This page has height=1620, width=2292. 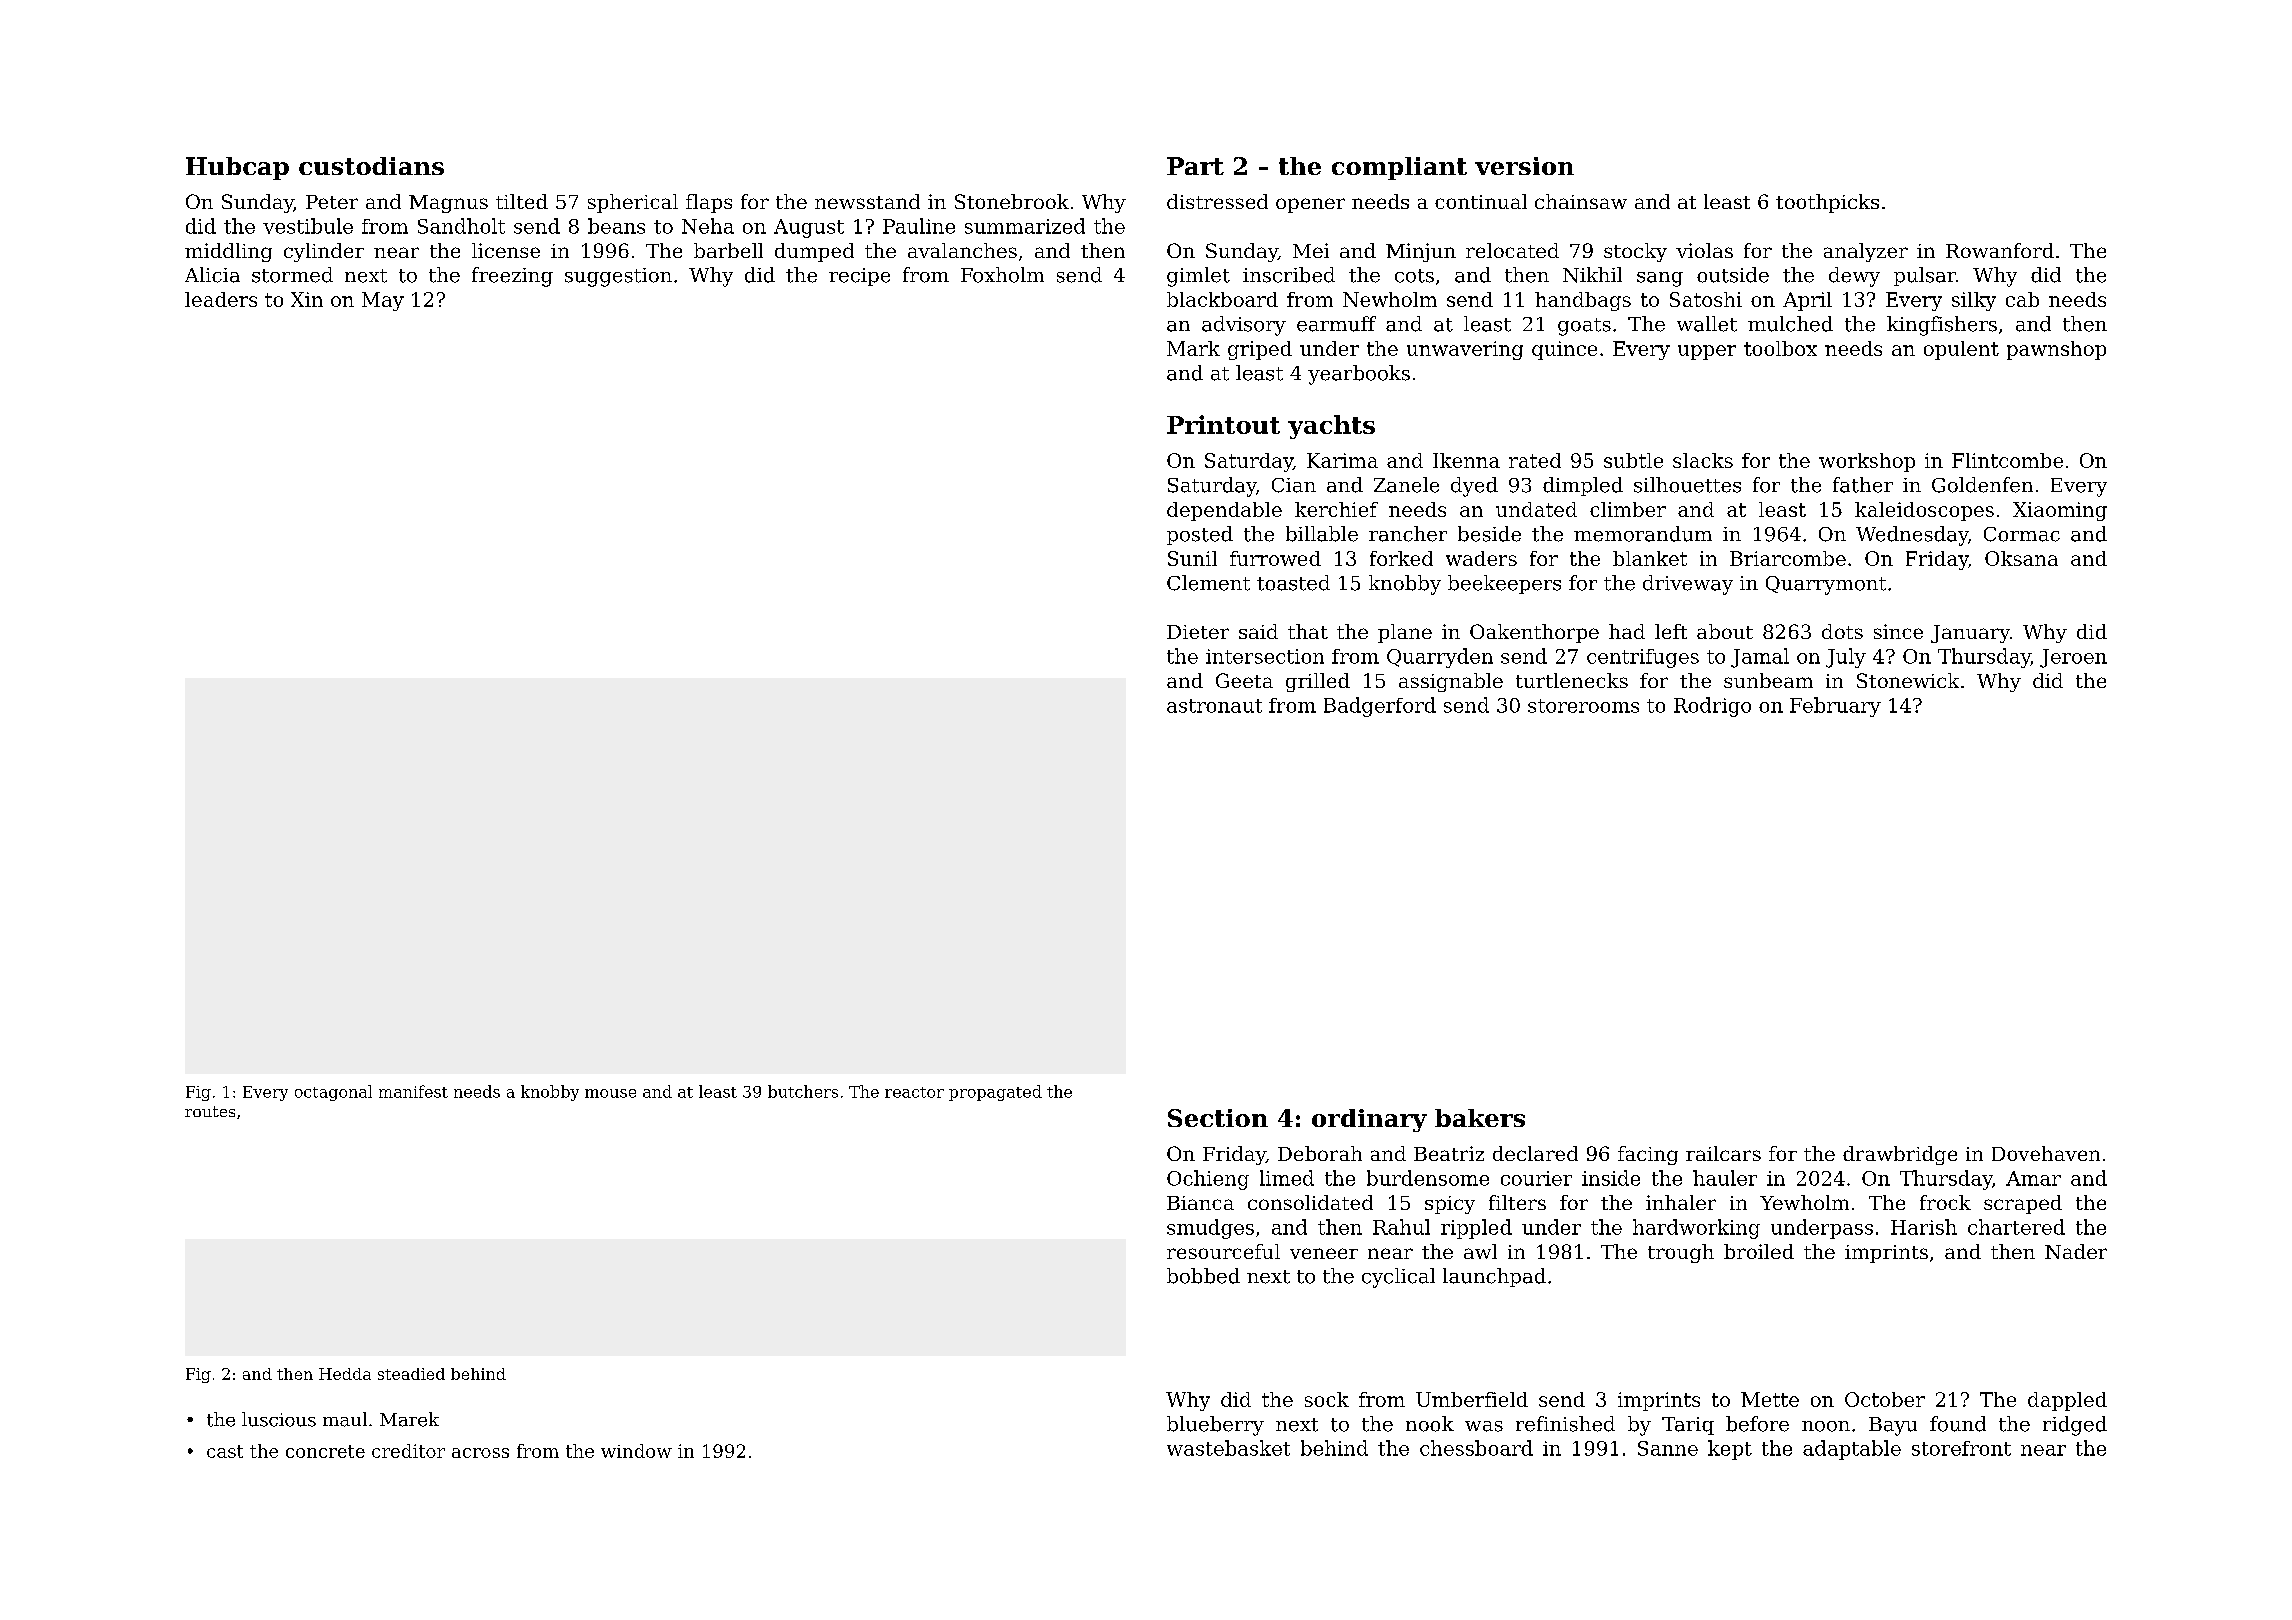 What do you see at coordinates (1214, 706) in the page?
I see `astronaut` at bounding box center [1214, 706].
